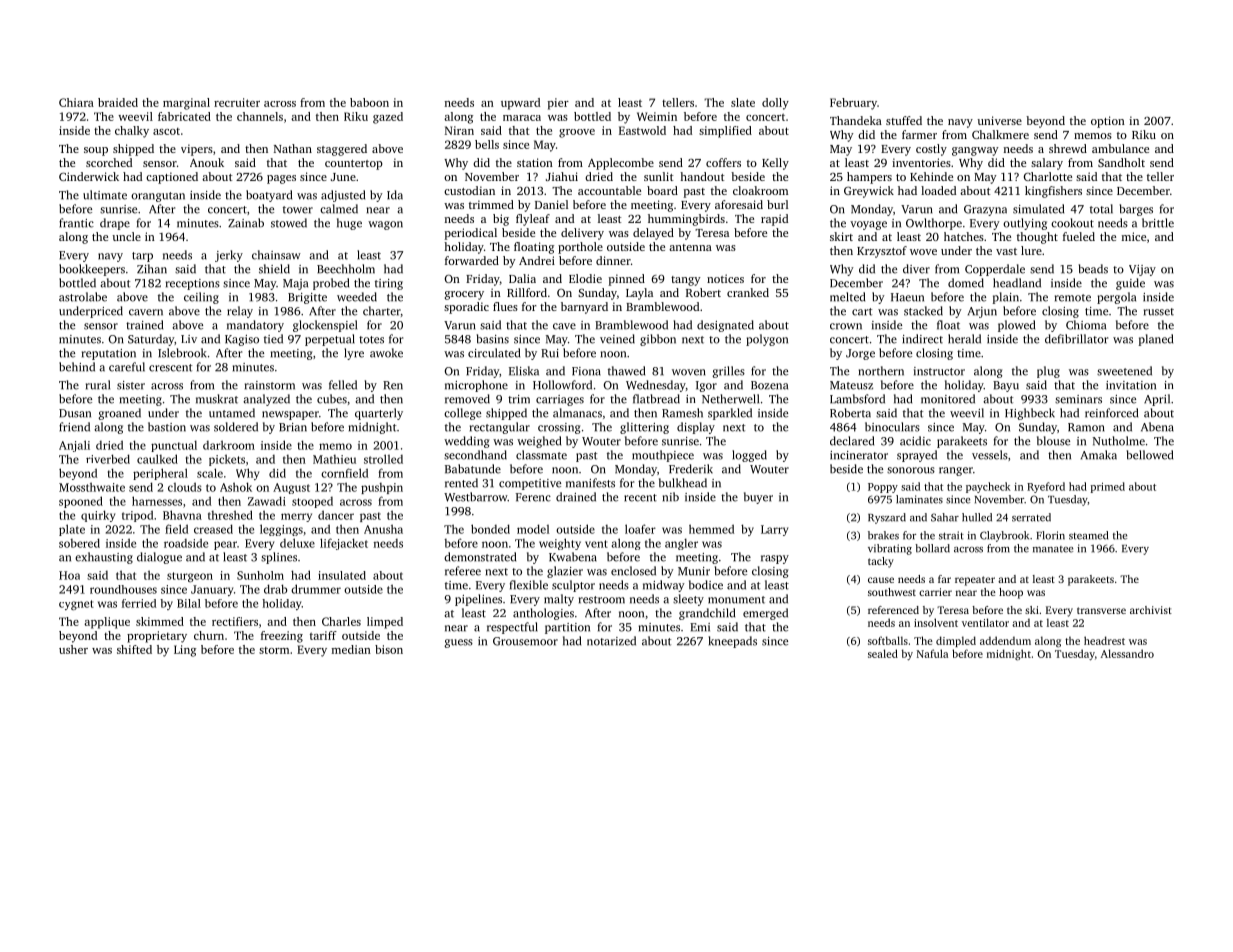 This document has height=952, width=1233. I want to click on kingfishers, so click(1053, 192).
